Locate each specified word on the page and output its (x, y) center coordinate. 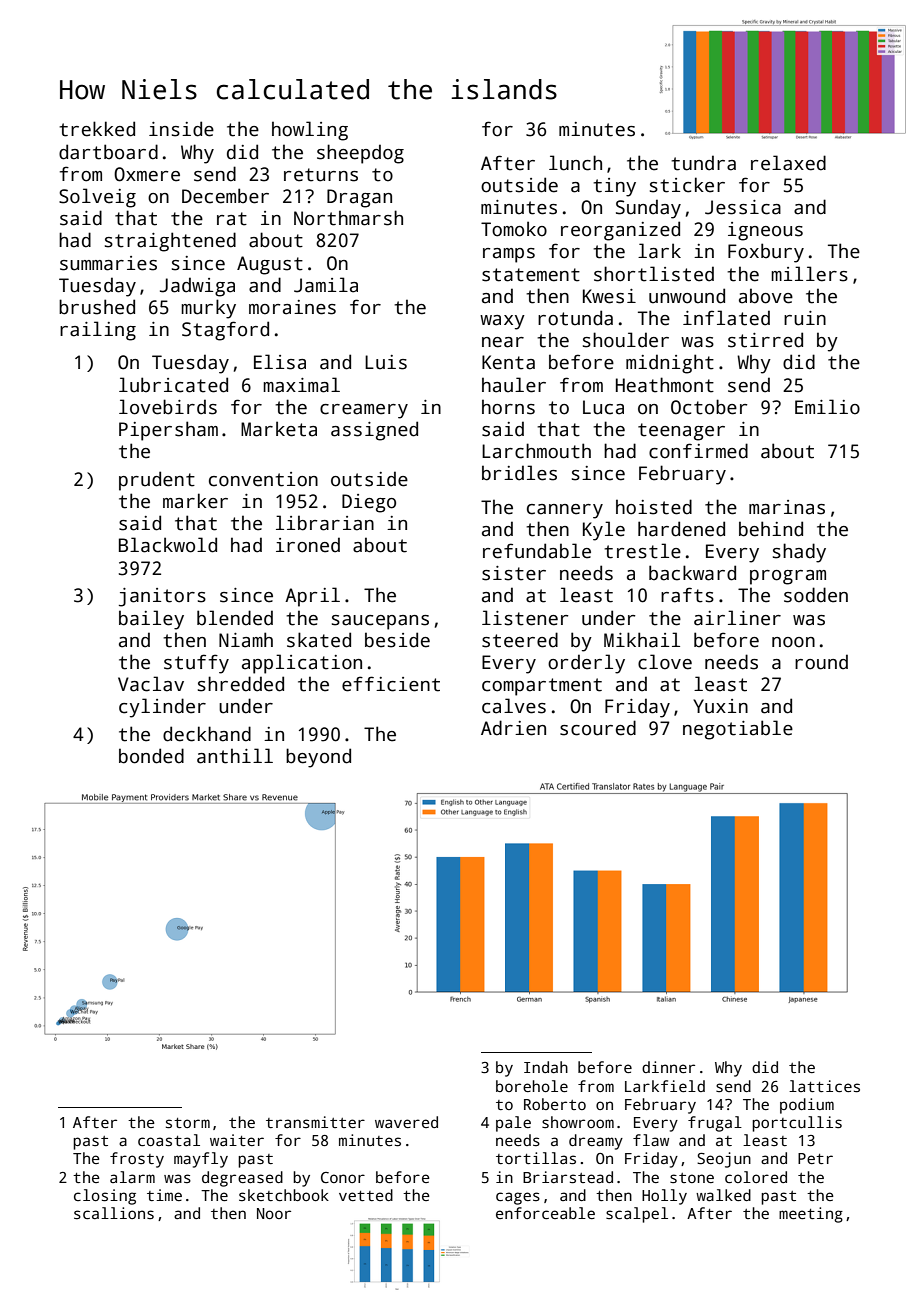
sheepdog (360, 154)
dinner (668, 1067)
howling (310, 131)
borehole (532, 1086)
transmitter (315, 1122)
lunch (575, 163)
